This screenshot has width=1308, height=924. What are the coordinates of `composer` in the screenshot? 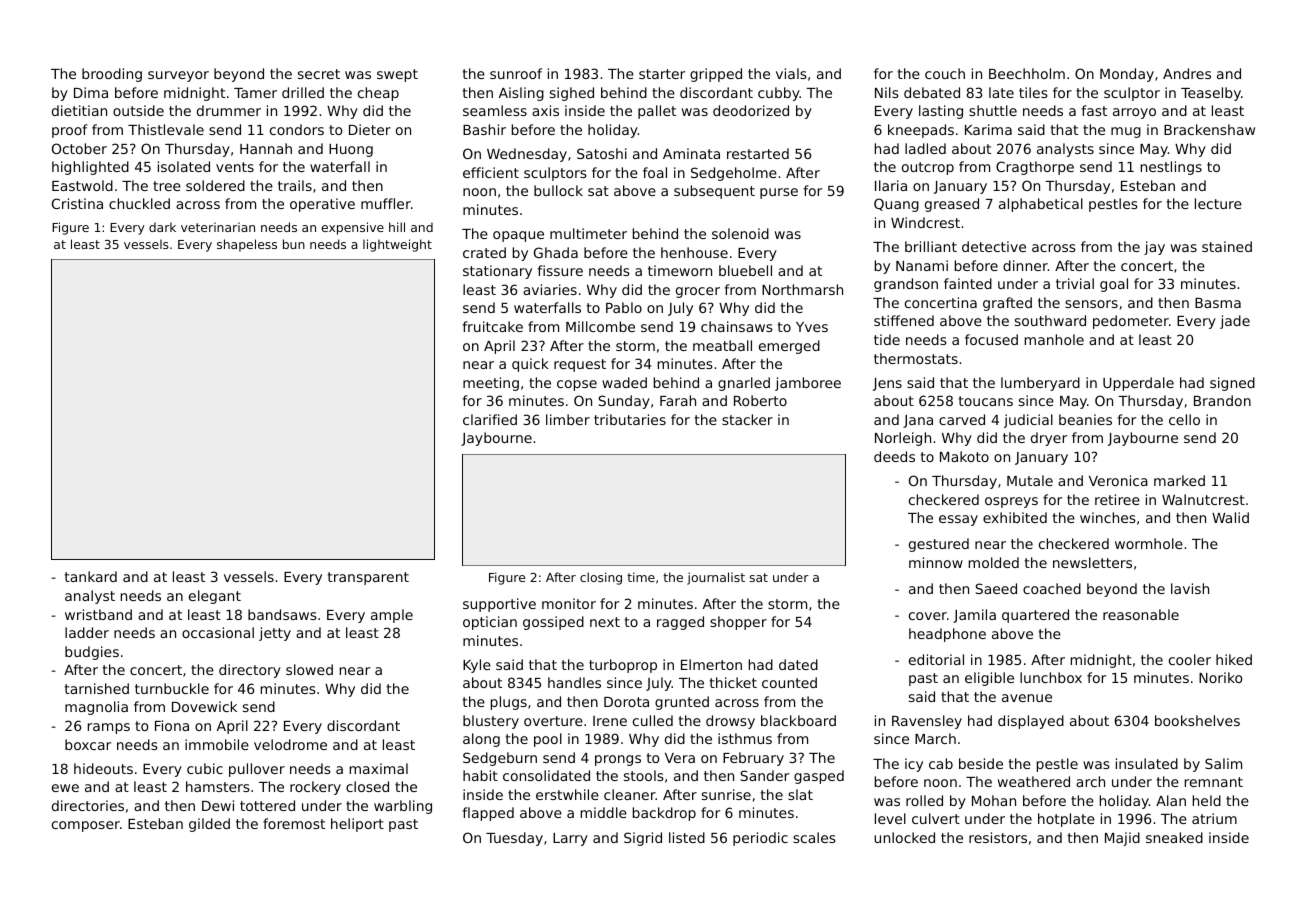 It's located at (86, 826).
